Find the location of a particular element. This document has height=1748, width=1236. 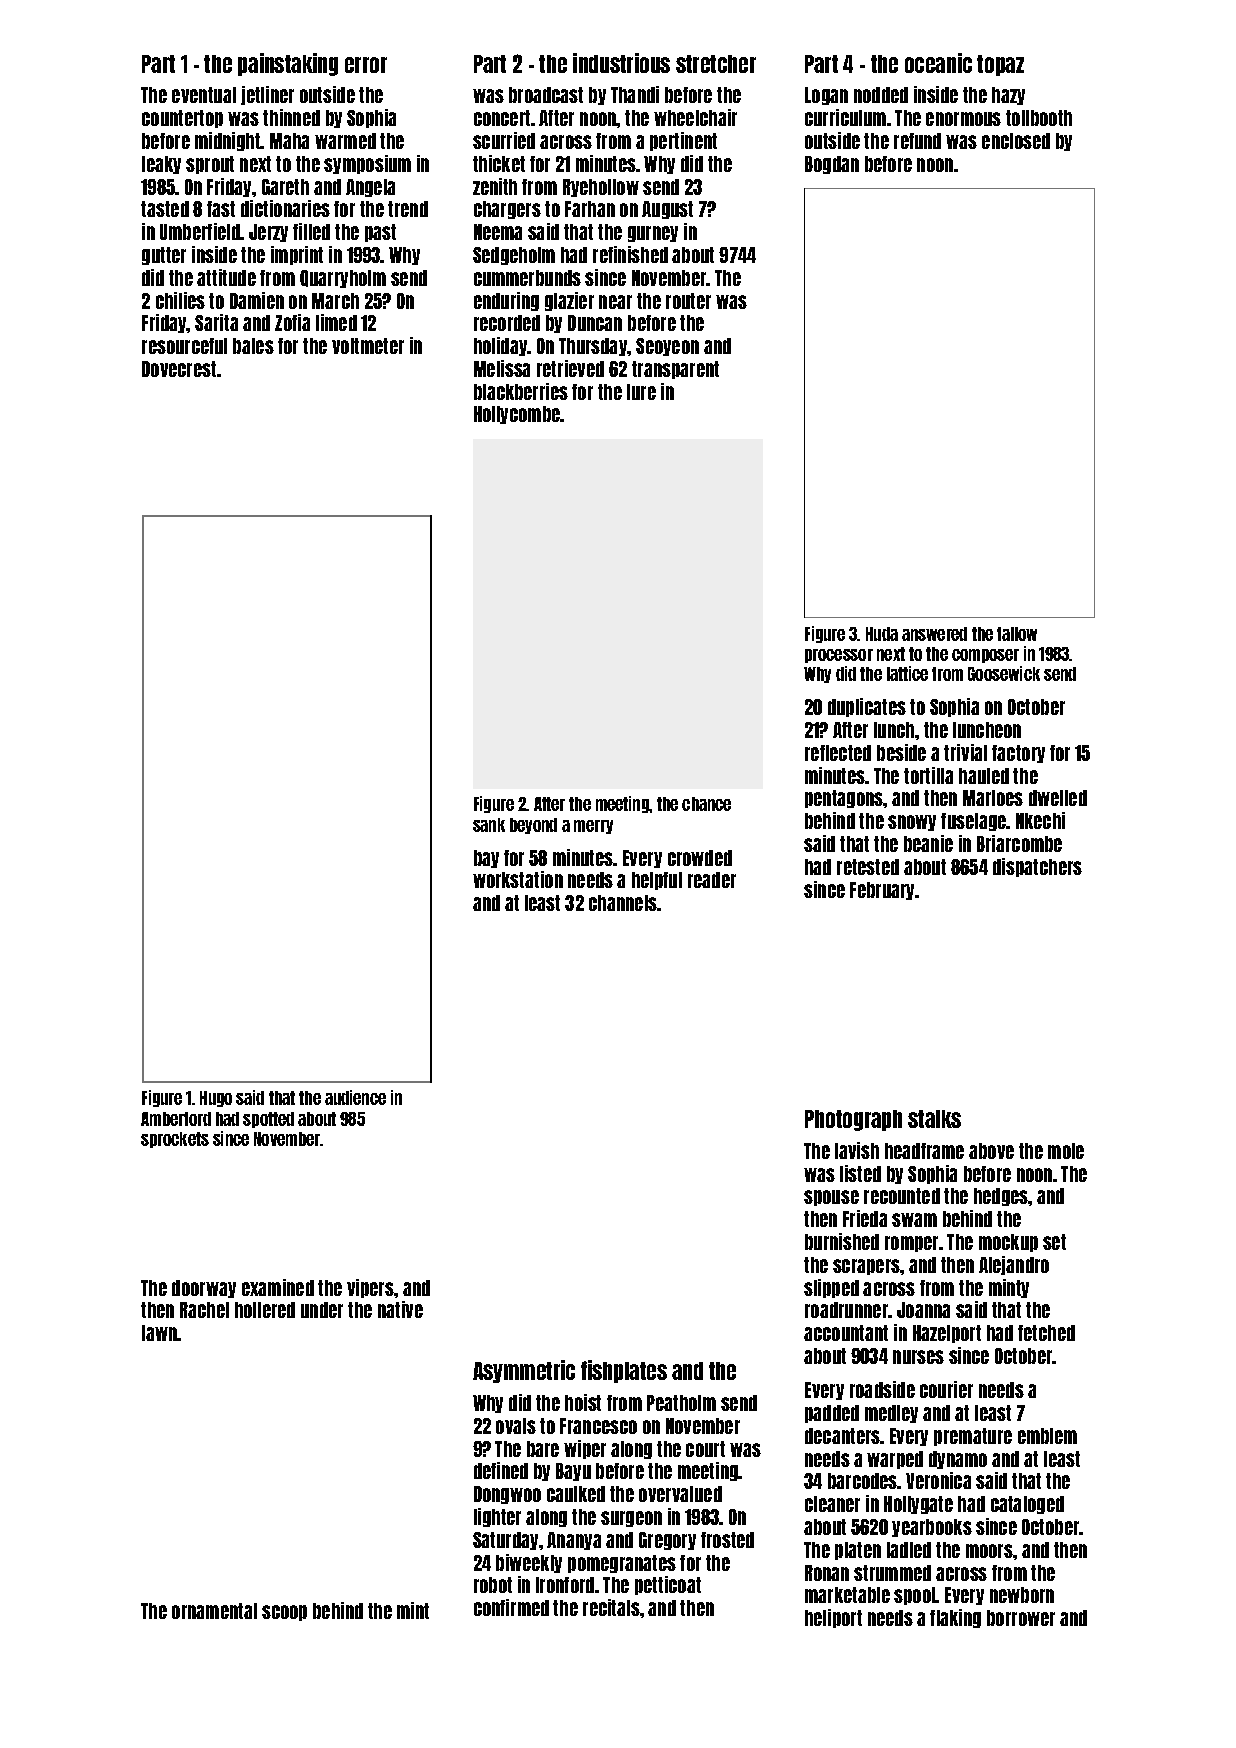

stretcher is located at coordinates (716, 64).
